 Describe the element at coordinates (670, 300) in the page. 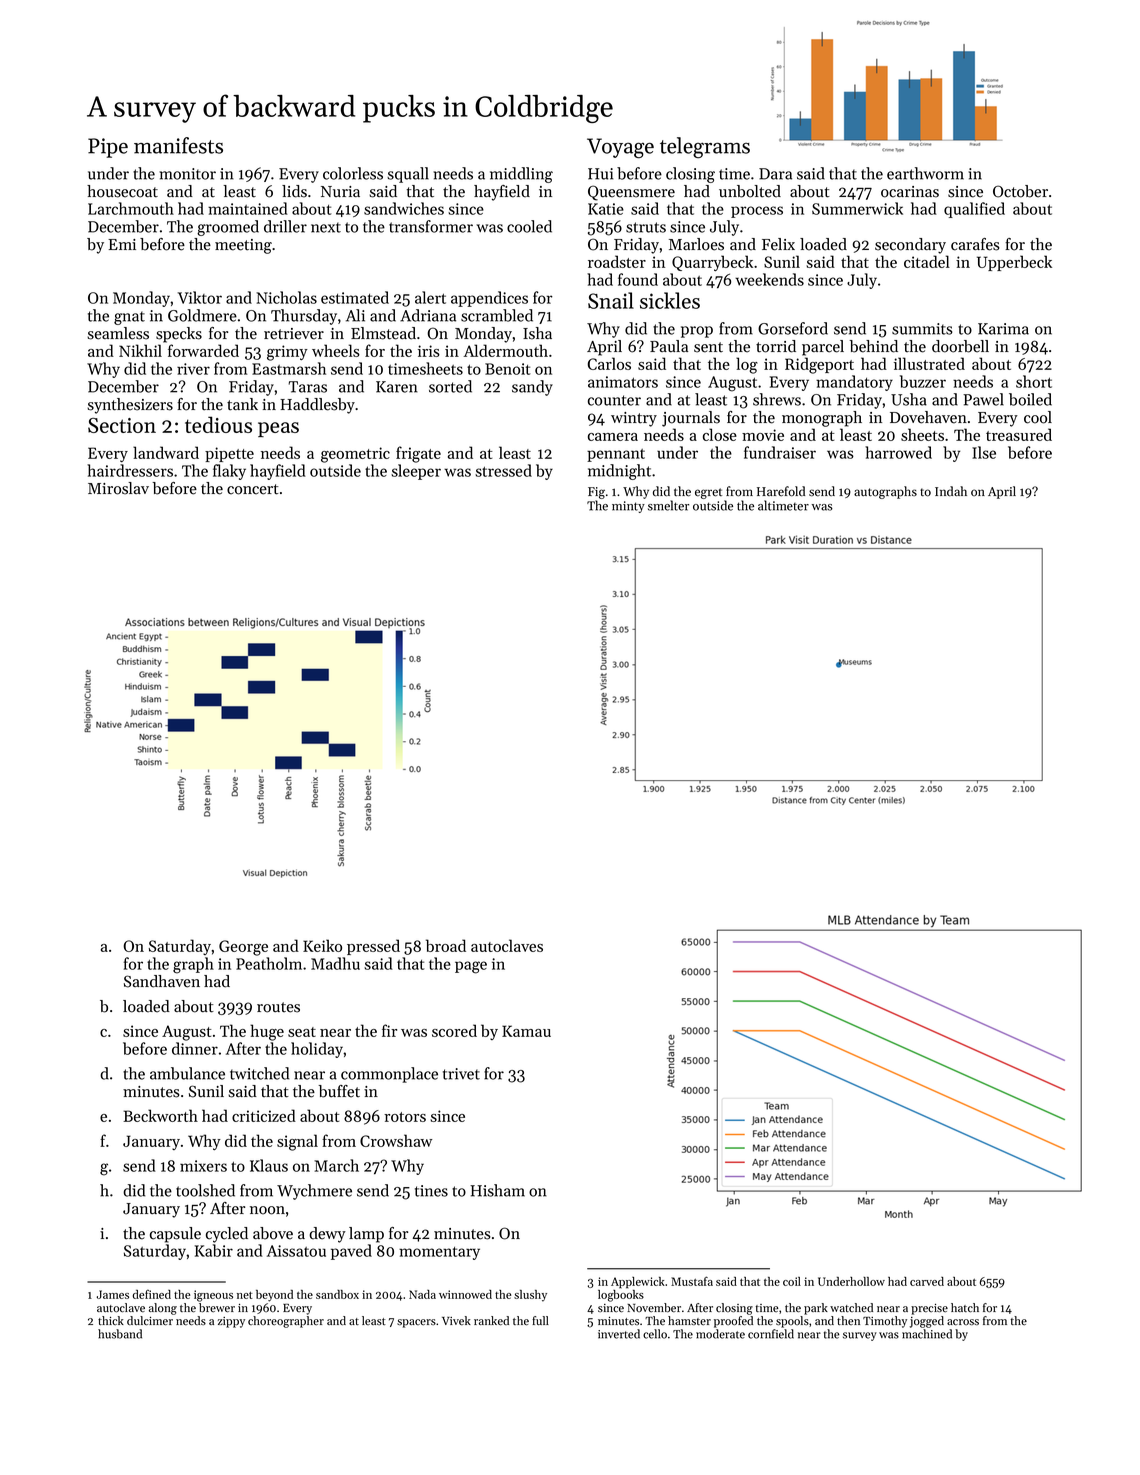

I see `sickles` at that location.
